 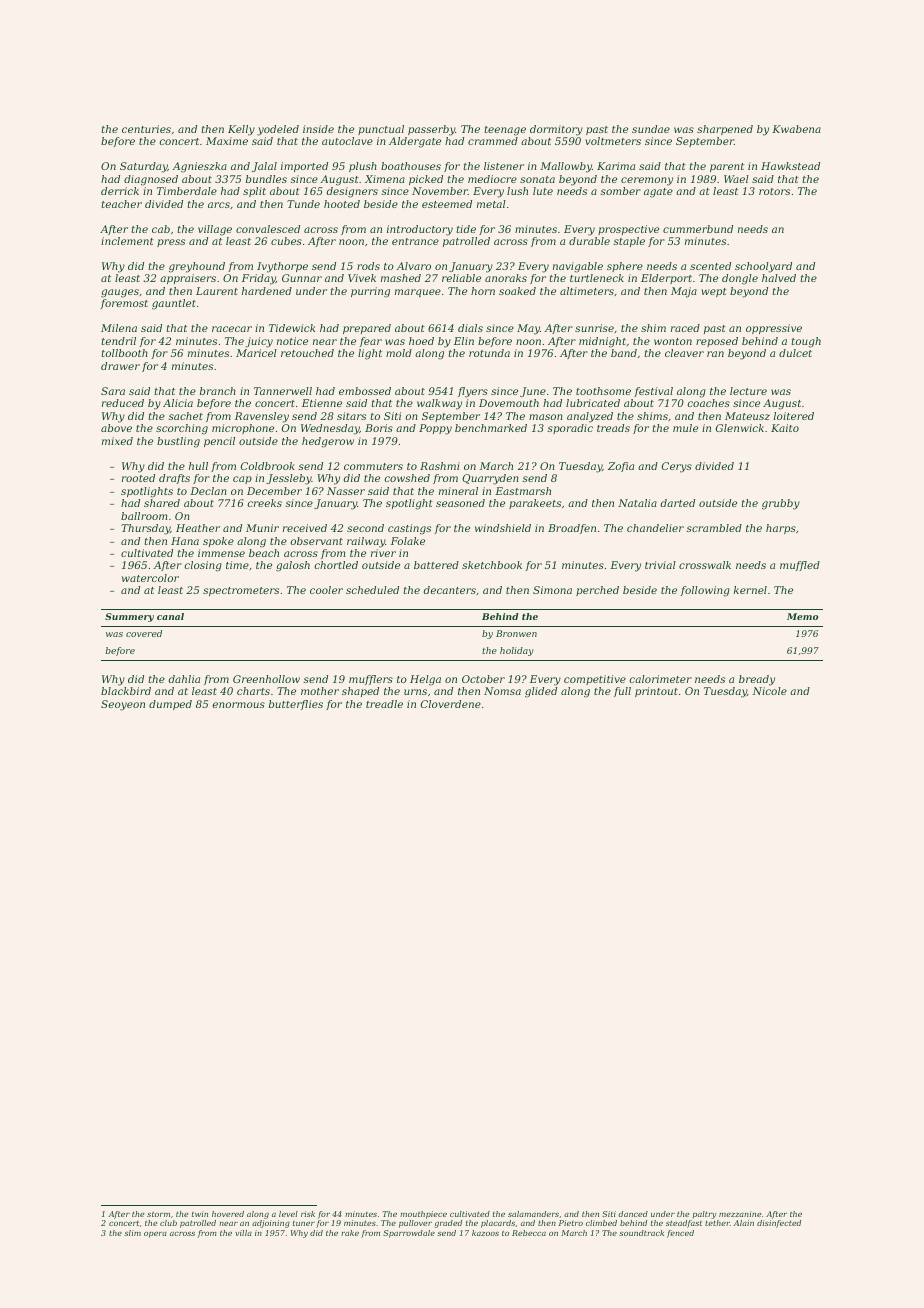 I want to click on October, so click(x=483, y=679).
